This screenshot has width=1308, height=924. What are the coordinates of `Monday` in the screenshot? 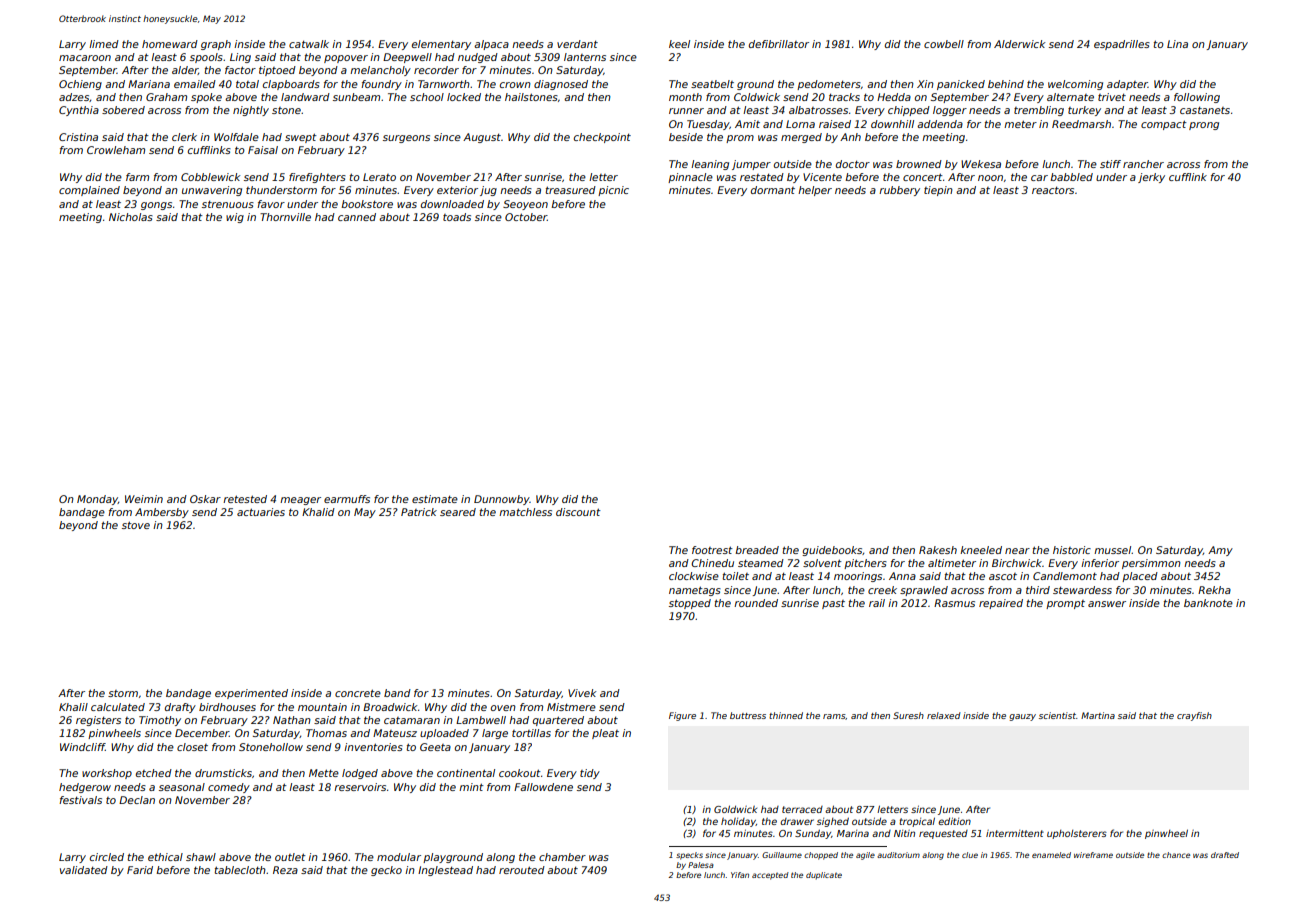 It's located at (97, 500).
